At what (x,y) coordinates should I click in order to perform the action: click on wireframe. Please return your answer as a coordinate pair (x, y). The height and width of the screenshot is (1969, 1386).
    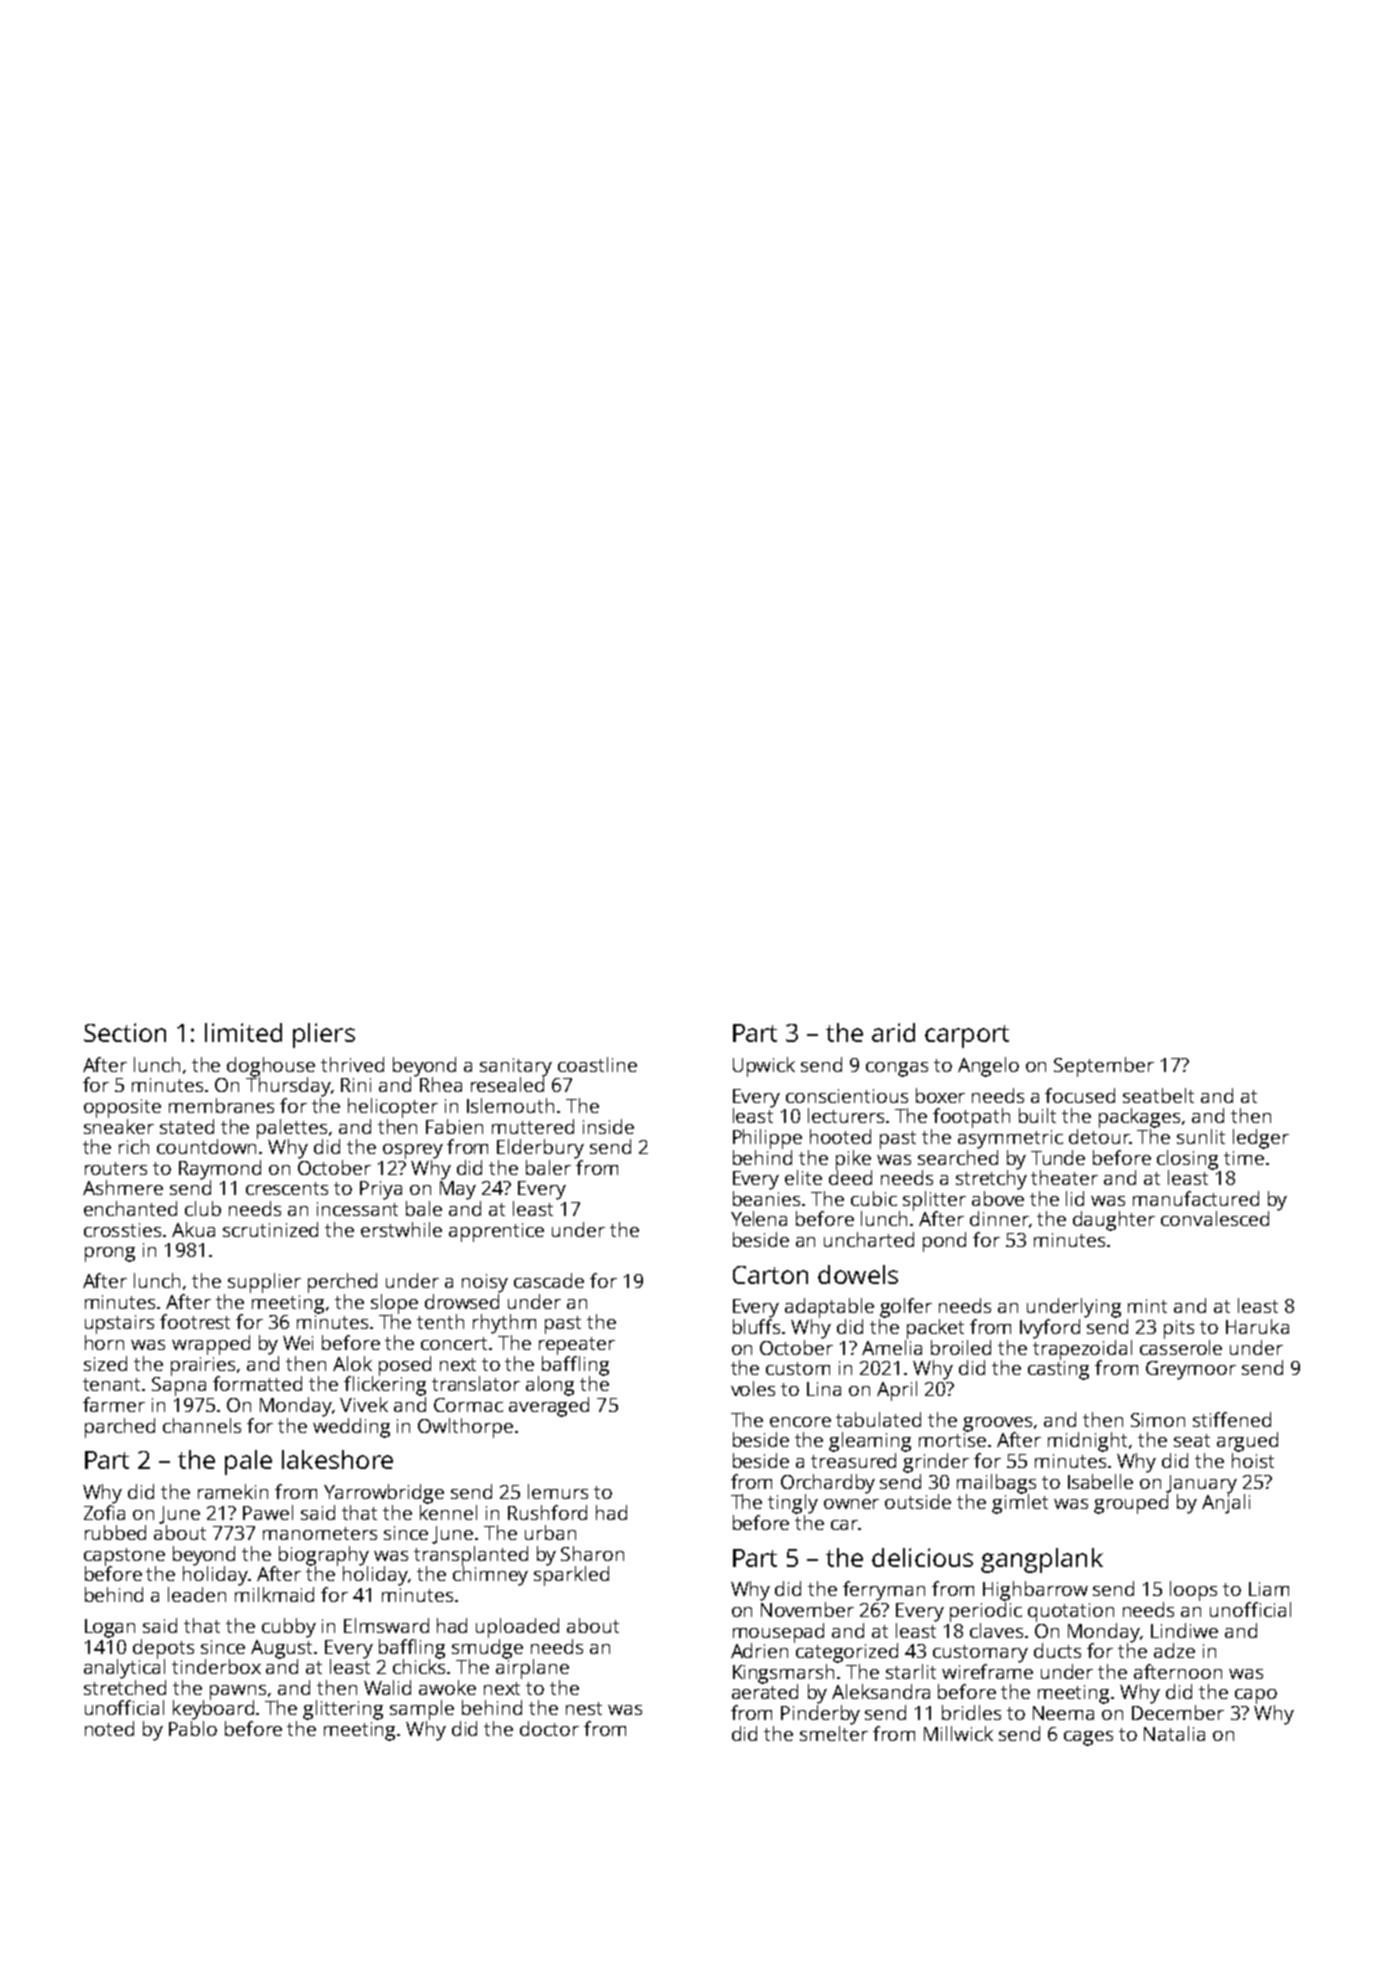
    Looking at the image, I should click on (987, 1671).
